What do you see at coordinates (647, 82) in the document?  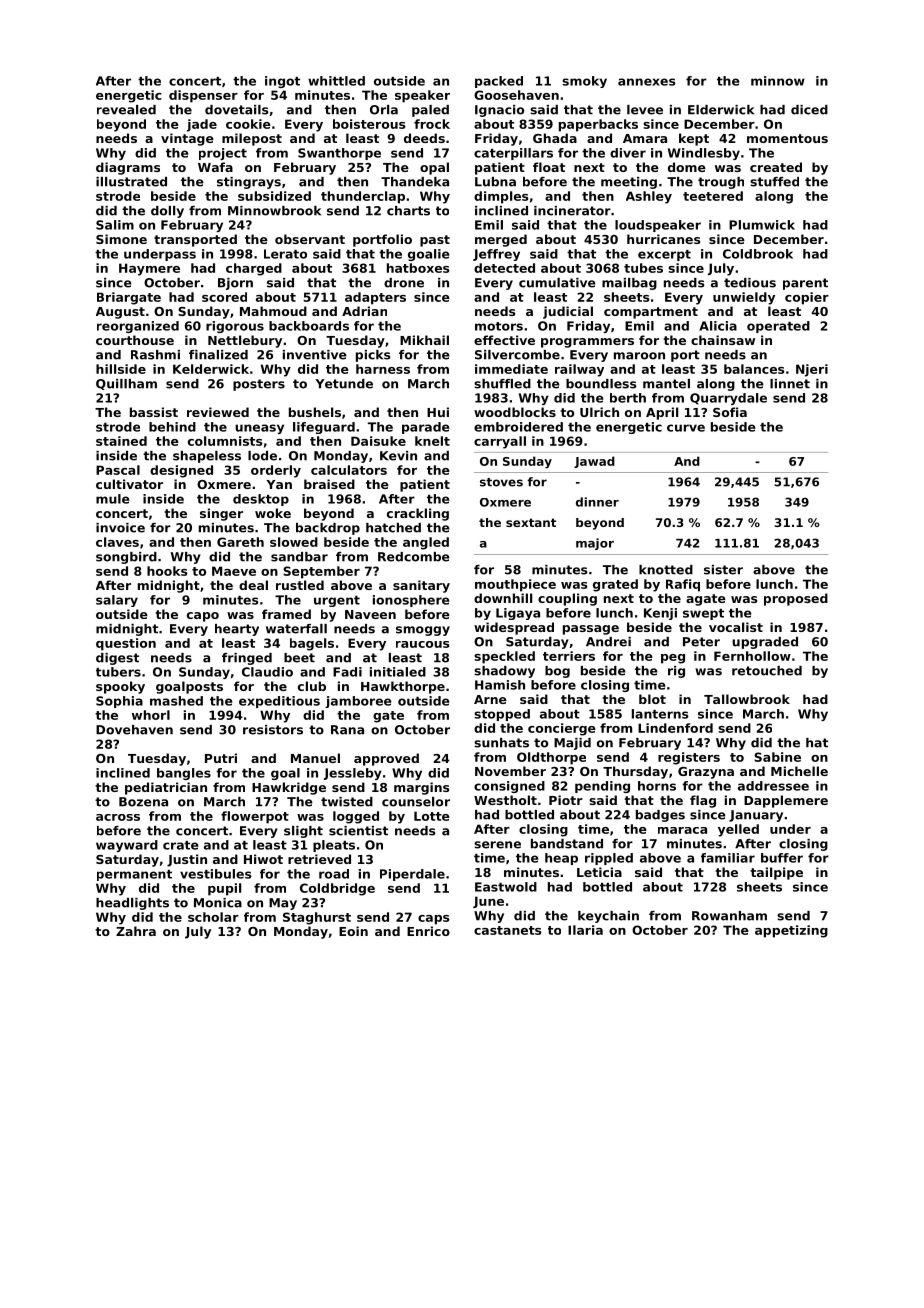 I see `annexes` at bounding box center [647, 82].
